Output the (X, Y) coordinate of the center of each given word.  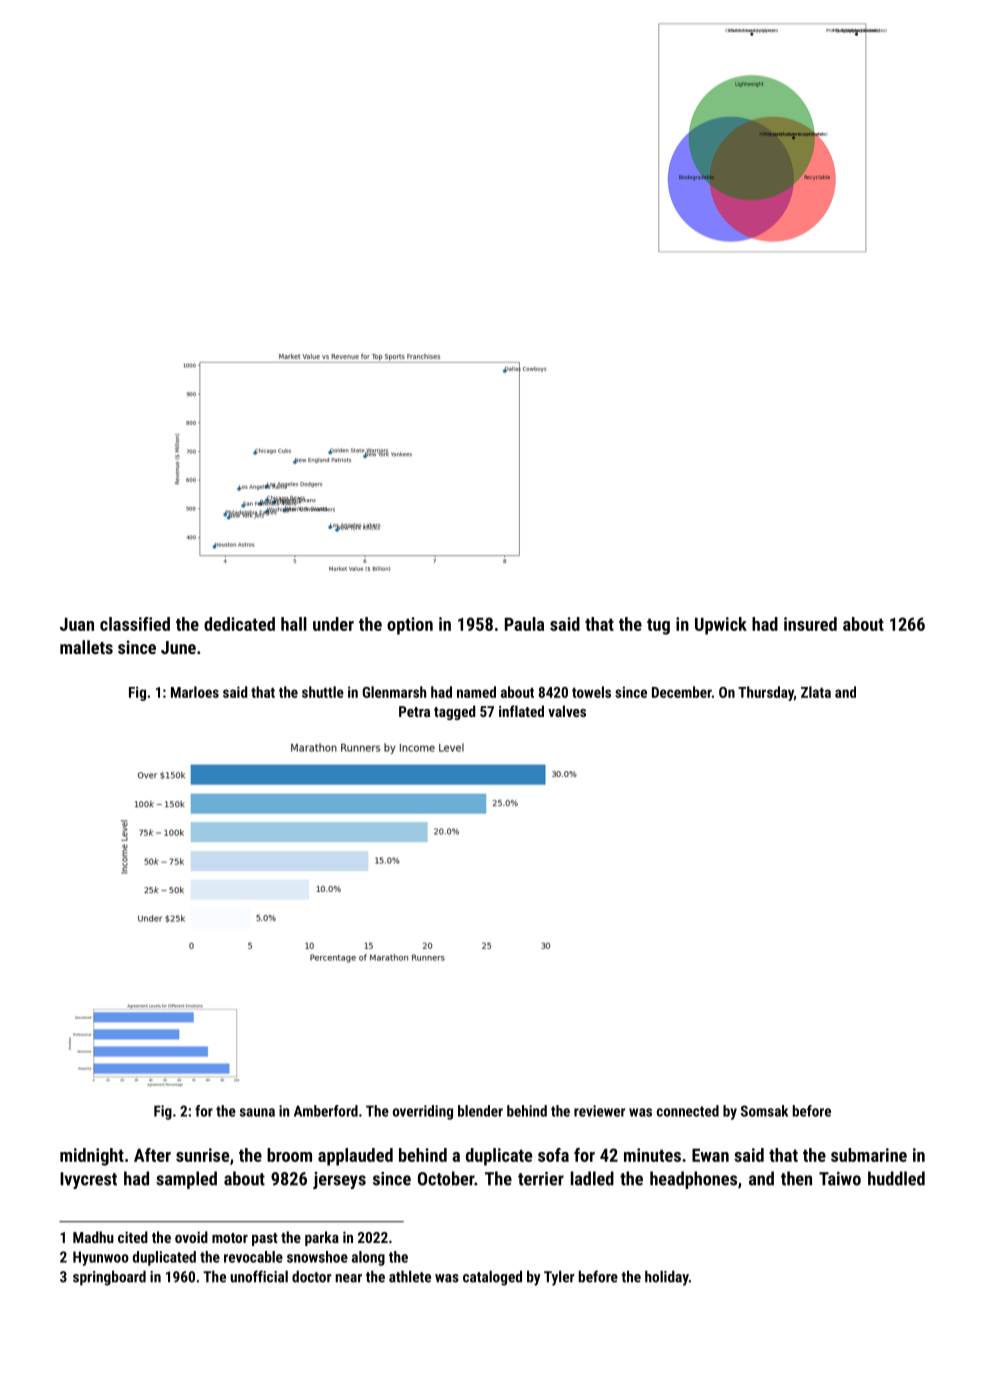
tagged (454, 712)
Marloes (195, 692)
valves (567, 711)
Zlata (816, 692)
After (152, 1155)
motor (230, 1238)
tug (658, 626)
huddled (896, 1178)
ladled (592, 1178)
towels (591, 692)
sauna (257, 1112)
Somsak (764, 1111)
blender (480, 1111)
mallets (86, 647)
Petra (414, 711)
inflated (521, 711)
